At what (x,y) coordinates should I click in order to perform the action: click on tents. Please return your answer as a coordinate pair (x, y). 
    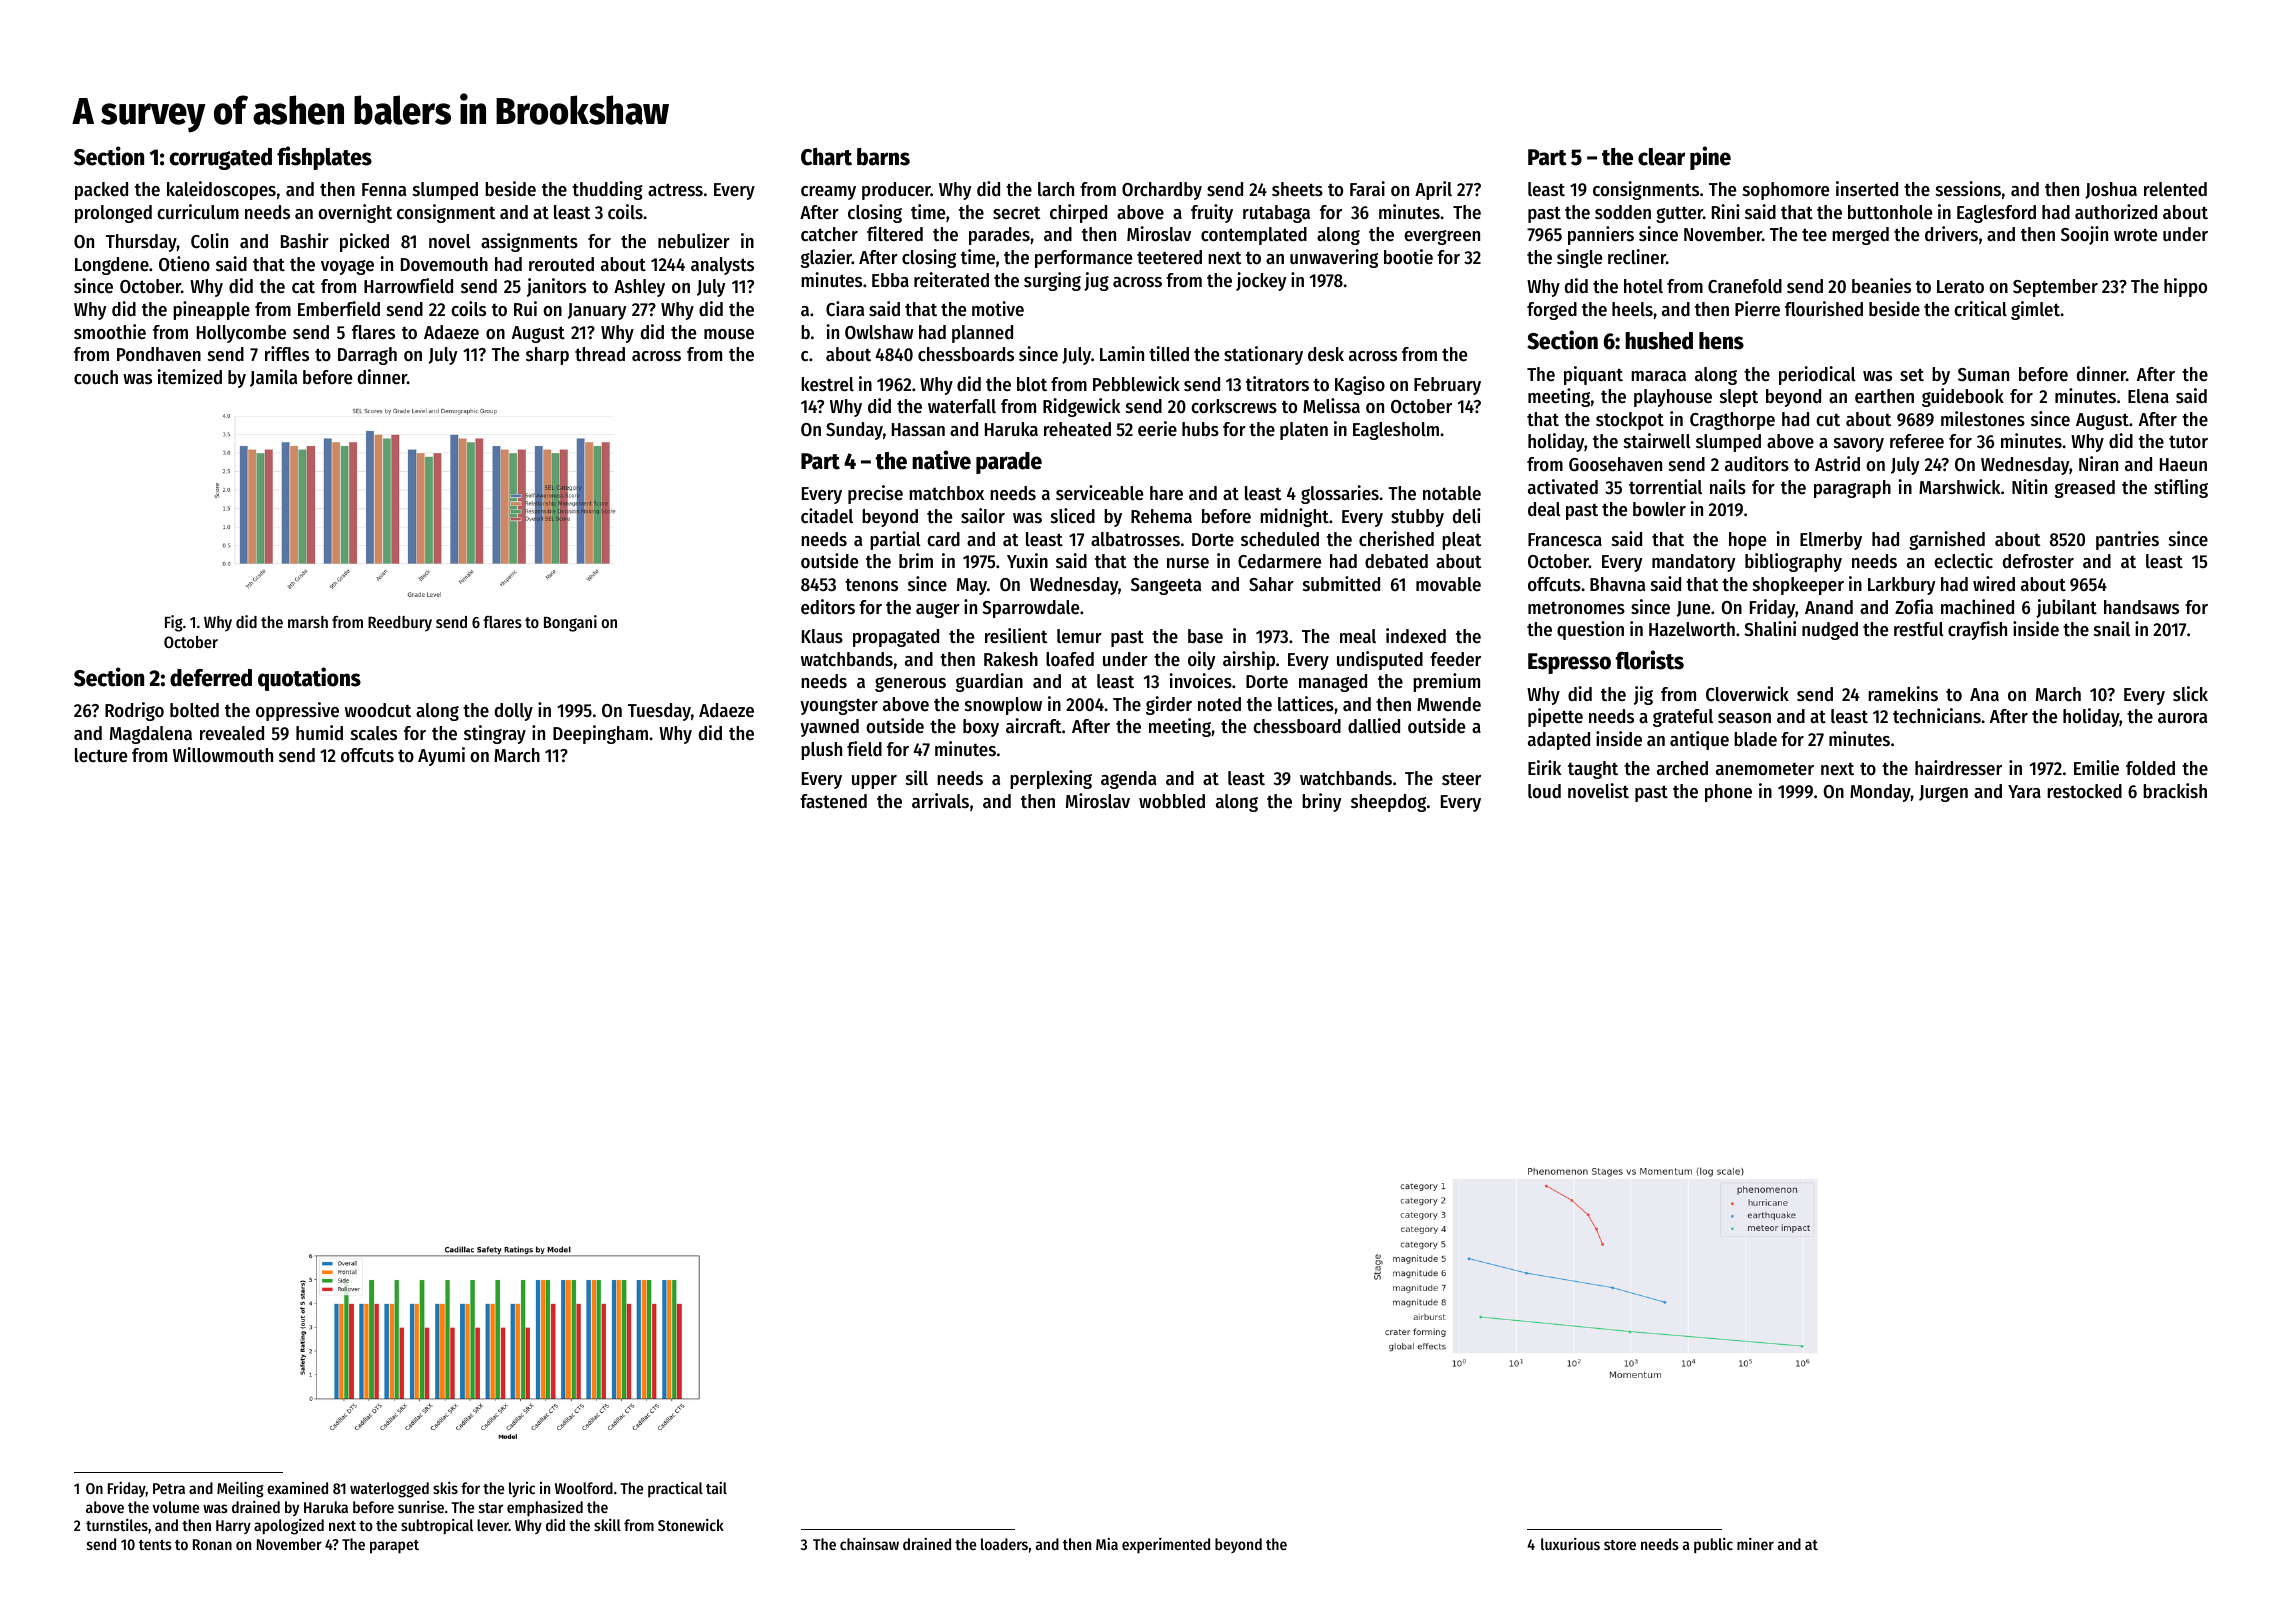
    Looking at the image, I should click on (155, 1545).
